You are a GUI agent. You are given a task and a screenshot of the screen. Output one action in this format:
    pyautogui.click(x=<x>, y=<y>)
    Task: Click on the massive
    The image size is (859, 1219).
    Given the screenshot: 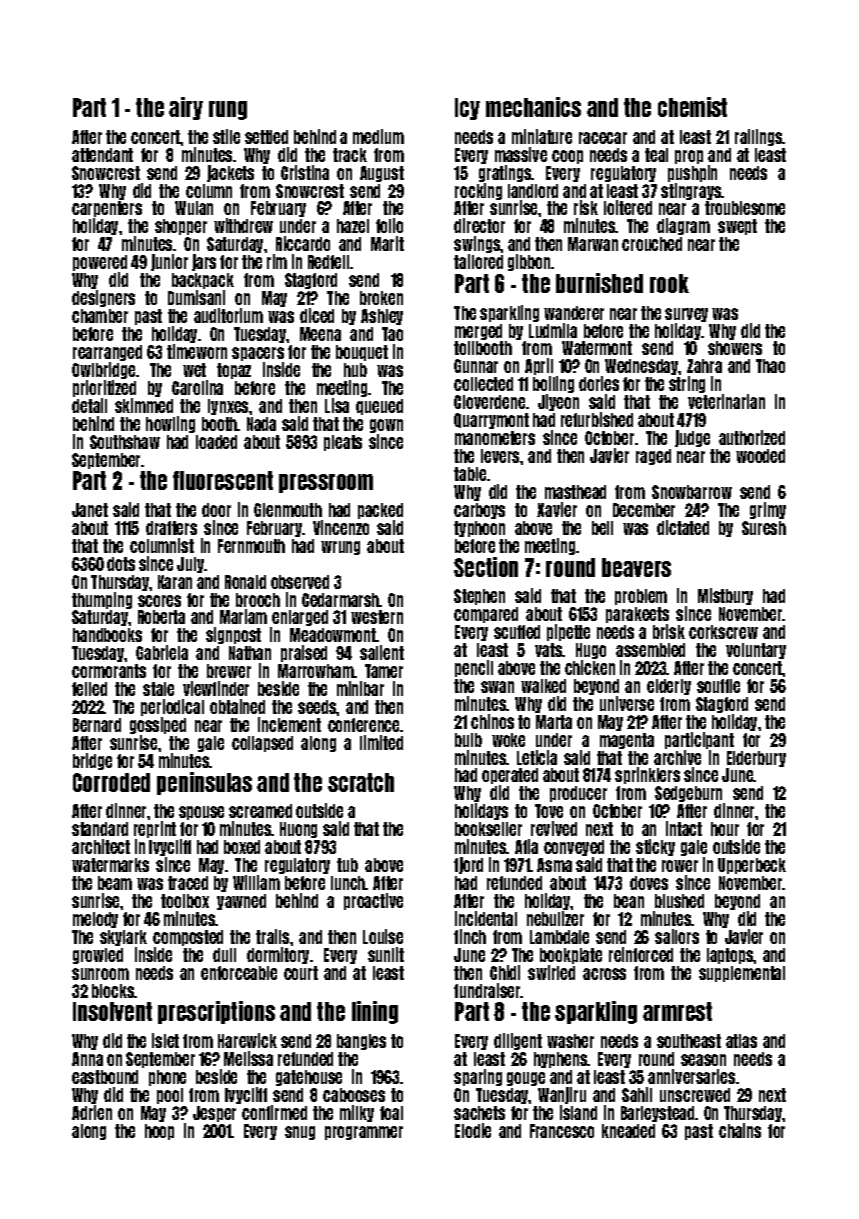 What is the action you would take?
    pyautogui.click(x=521, y=154)
